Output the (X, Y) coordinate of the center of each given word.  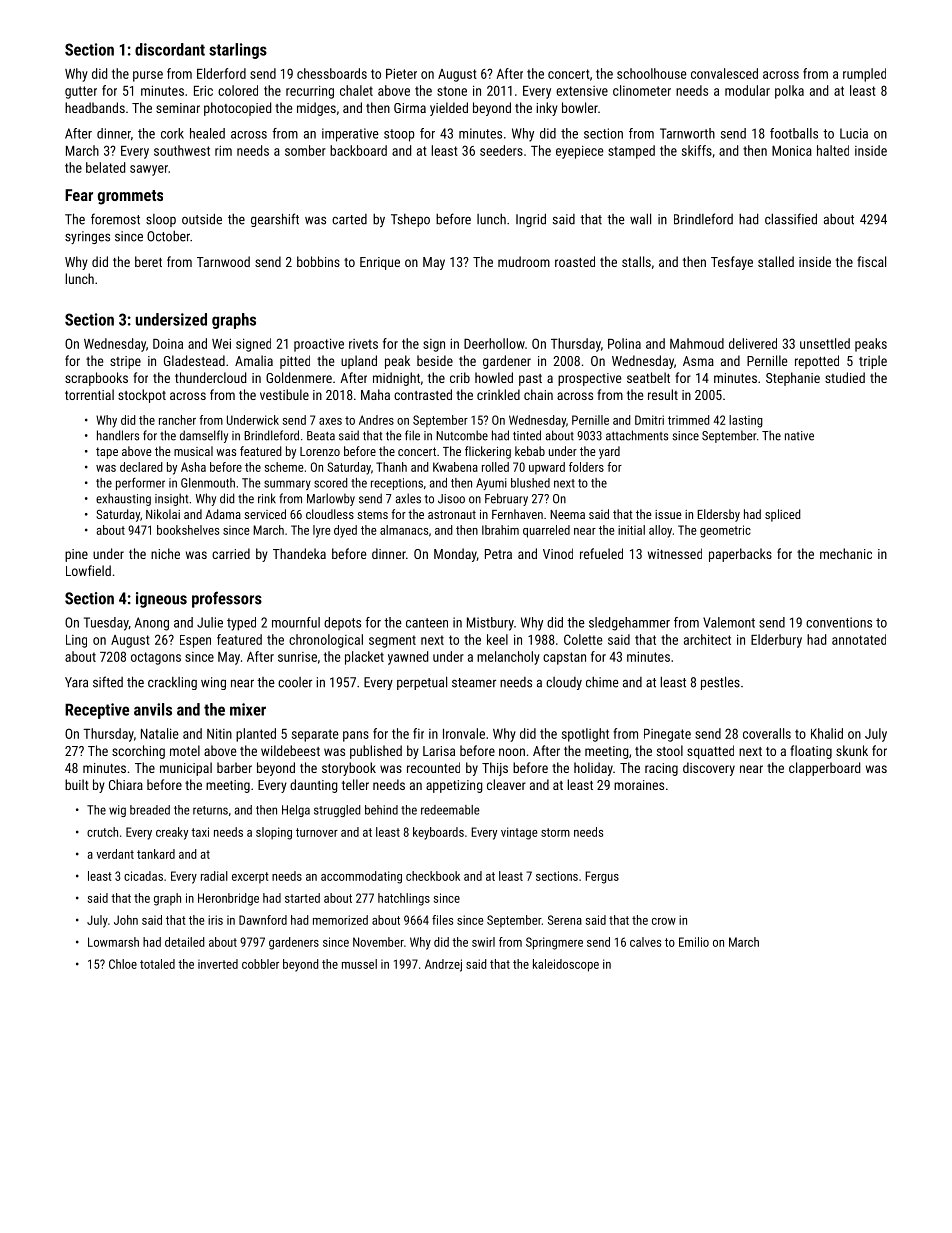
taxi (200, 832)
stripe (125, 362)
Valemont (729, 622)
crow (664, 921)
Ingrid (531, 220)
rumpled (864, 75)
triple (873, 362)
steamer (474, 683)
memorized (340, 920)
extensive (582, 91)
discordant (170, 49)
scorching (138, 752)
